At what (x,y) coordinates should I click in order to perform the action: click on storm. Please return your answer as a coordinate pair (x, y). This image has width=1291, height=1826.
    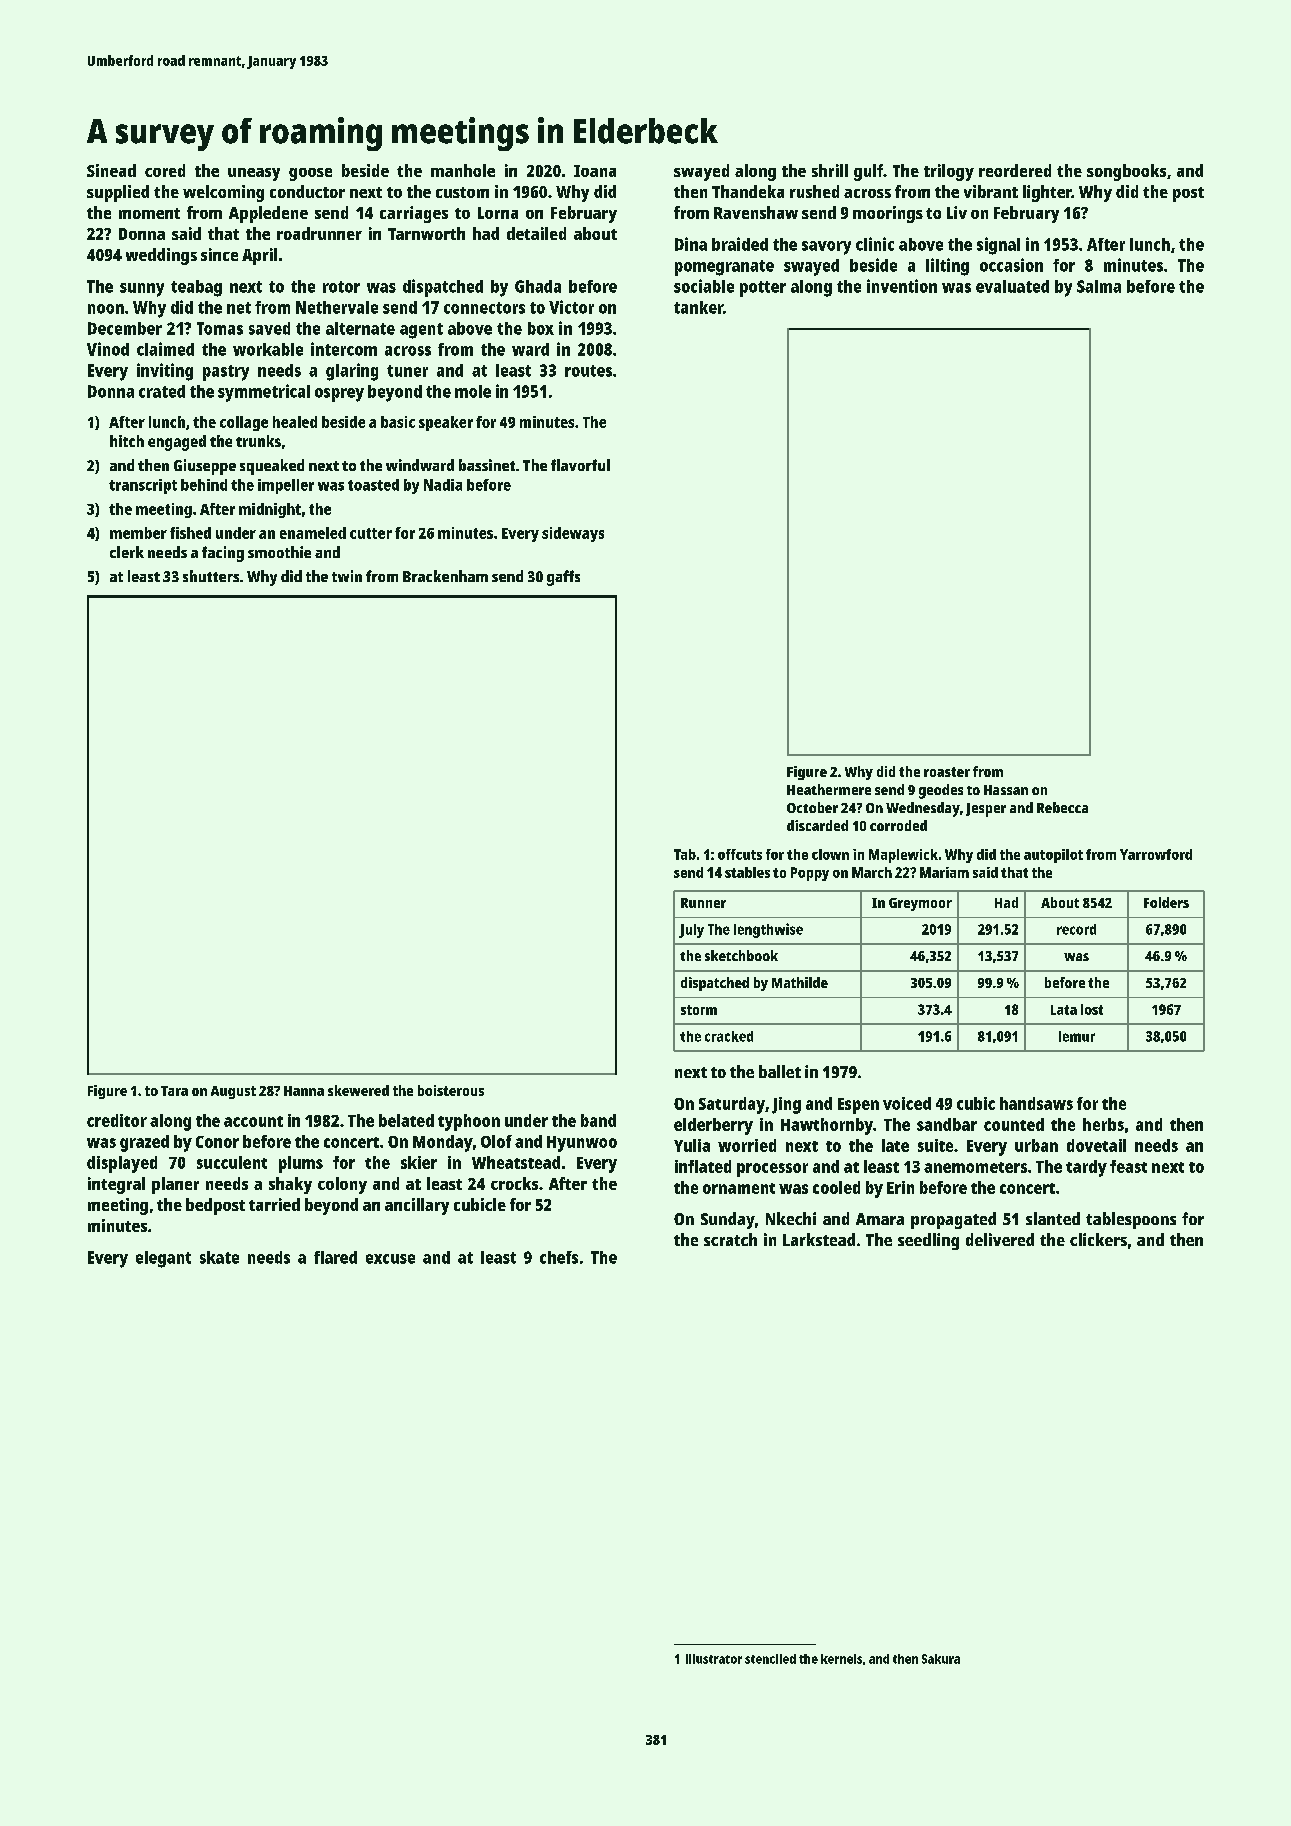
    Looking at the image, I should click on (699, 1010).
